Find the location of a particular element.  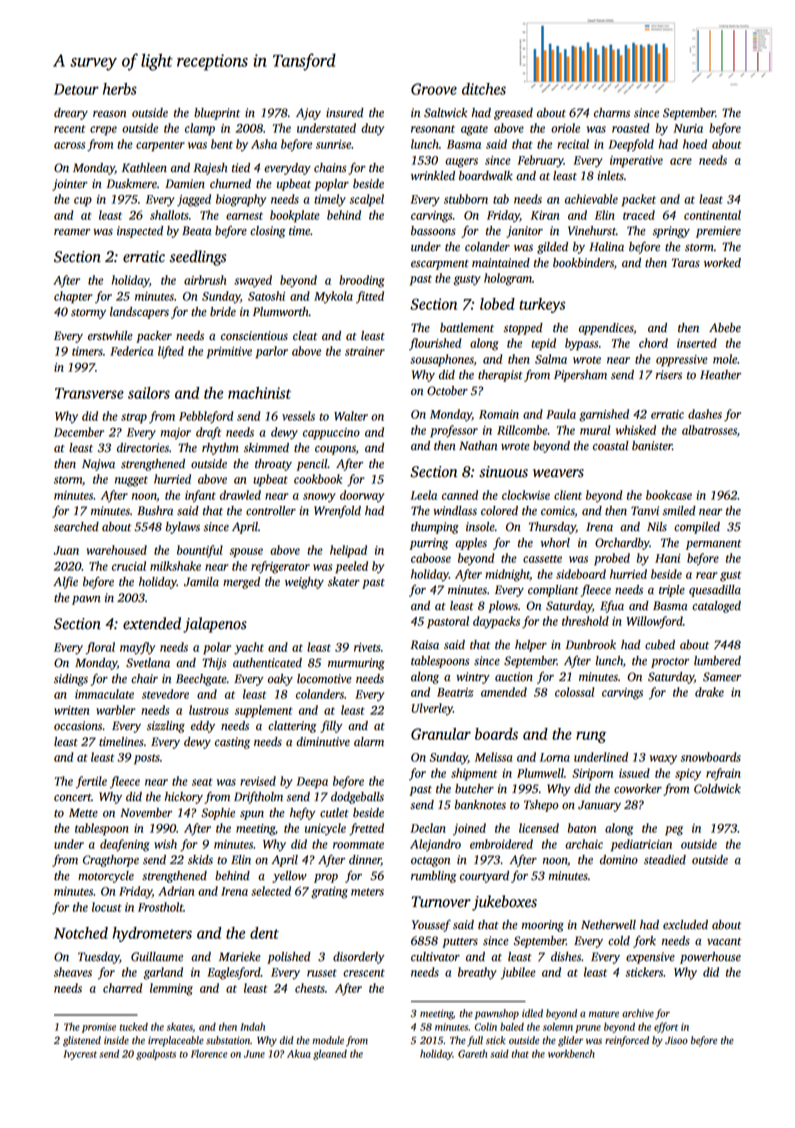

charms is located at coordinates (612, 113).
